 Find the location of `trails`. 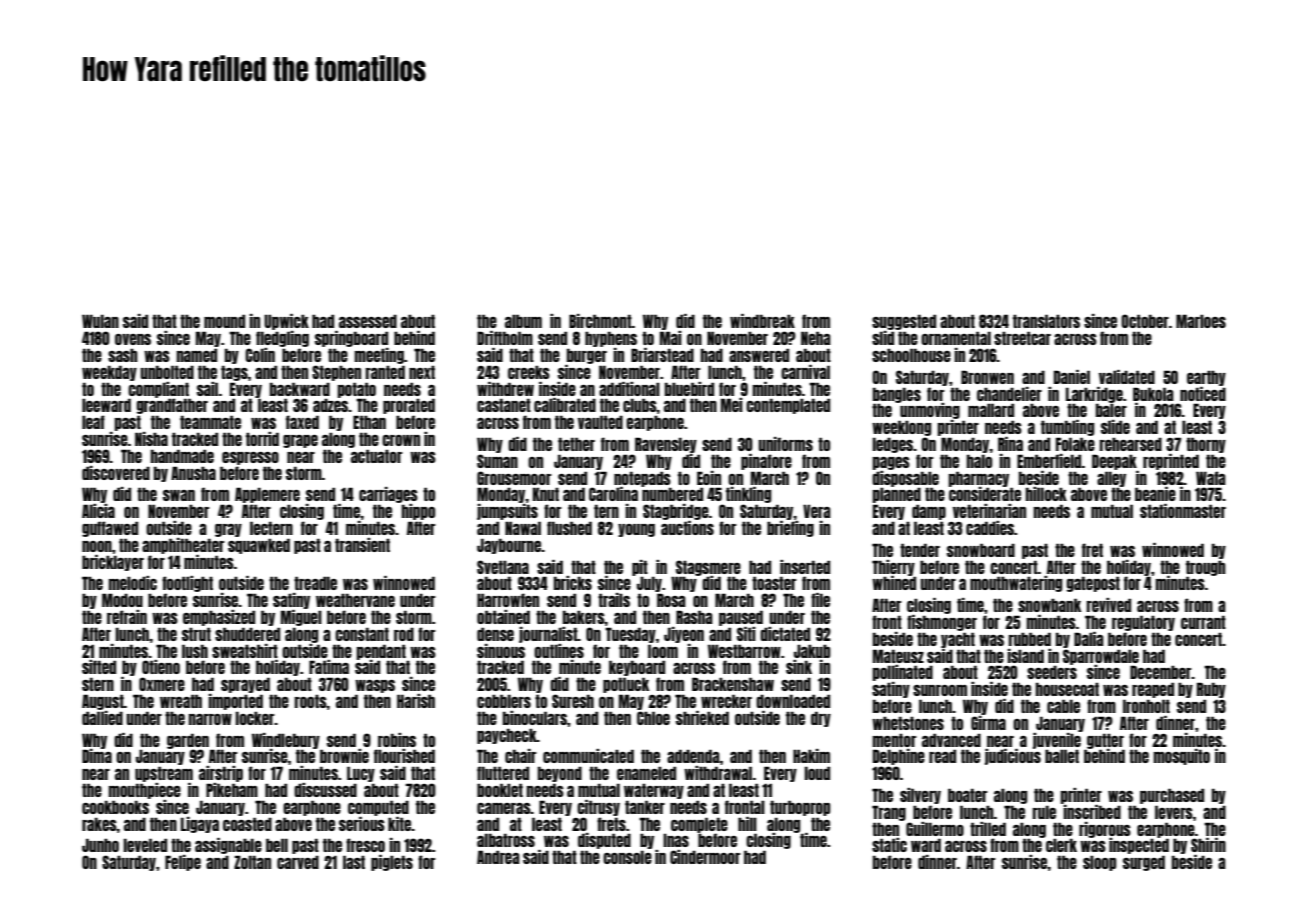

trails is located at coordinates (614, 600).
